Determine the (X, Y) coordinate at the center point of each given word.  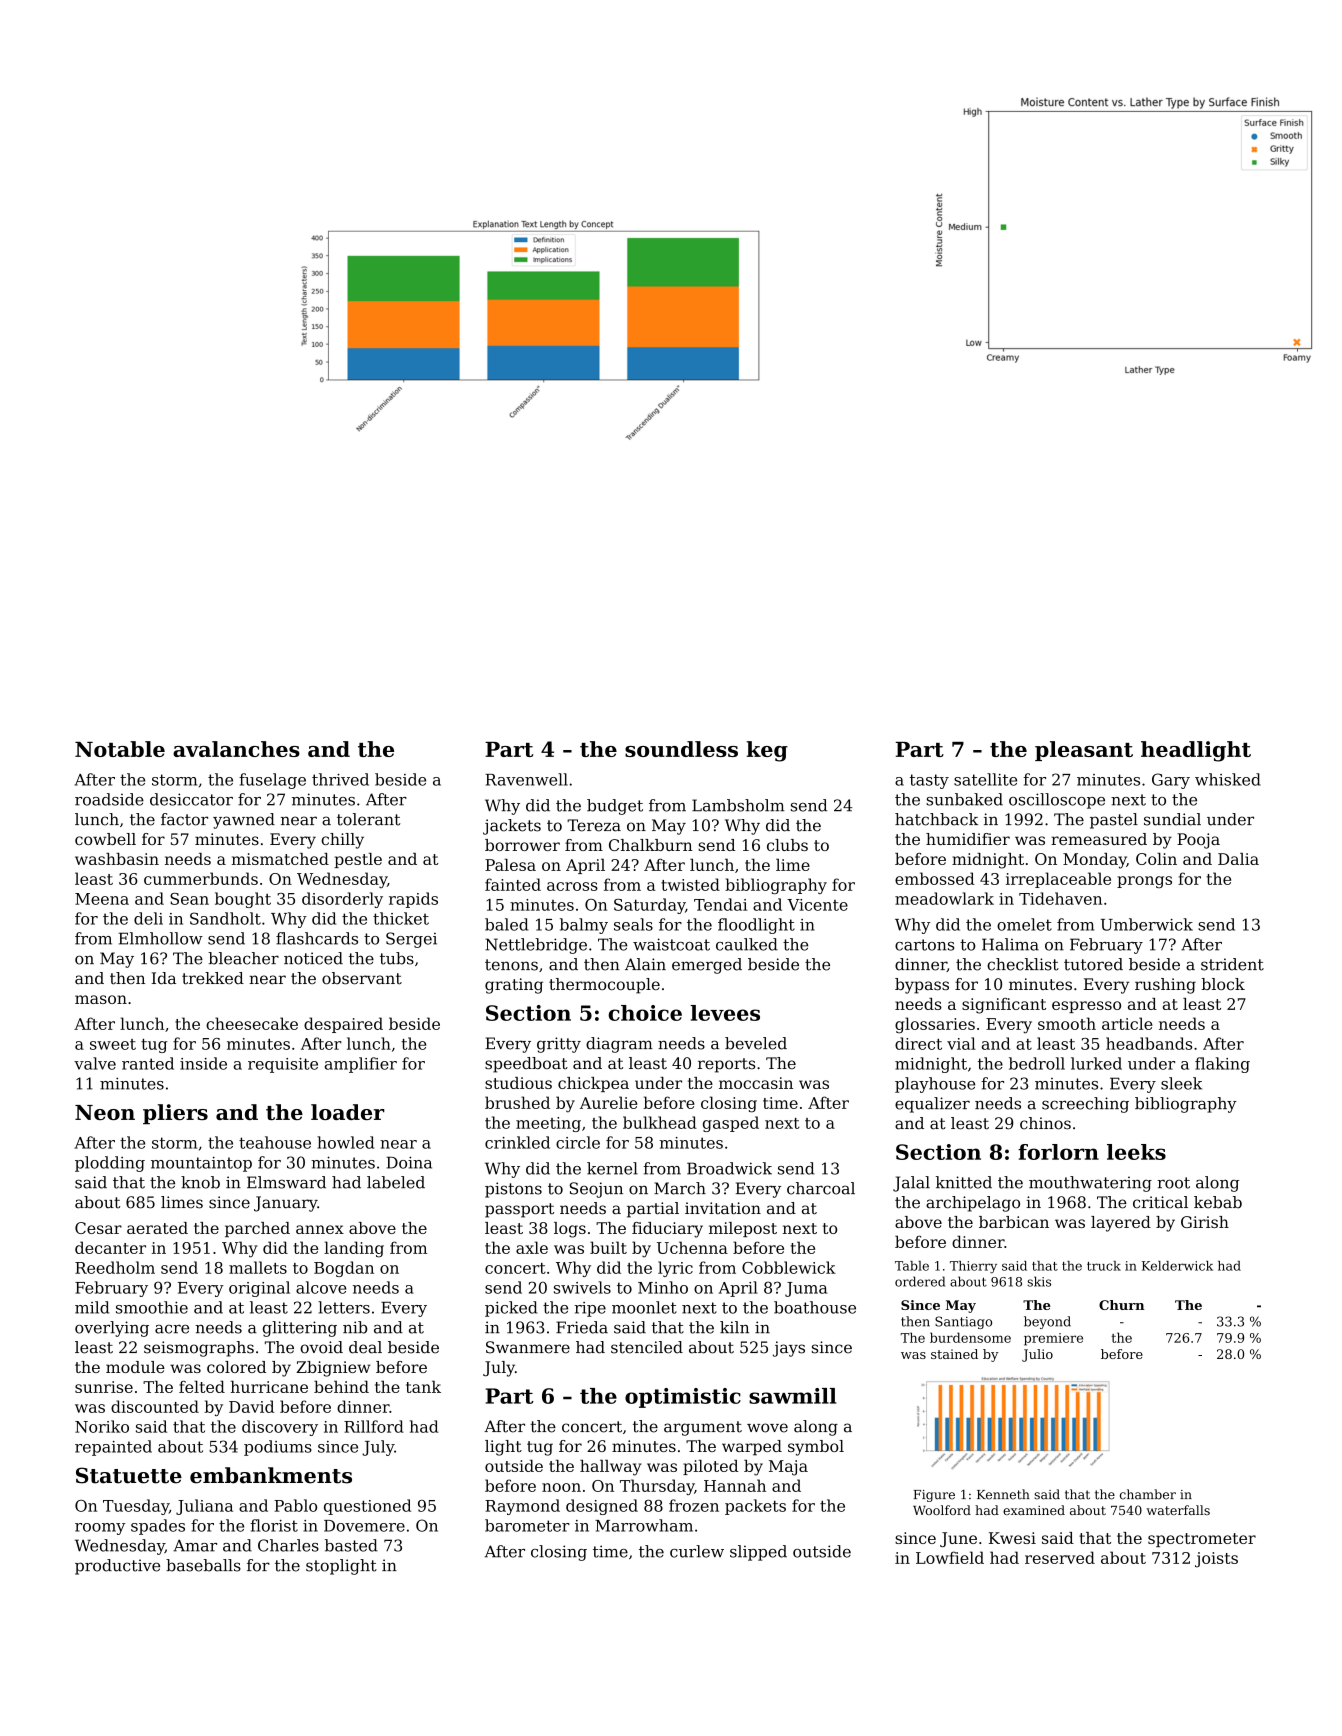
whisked (1228, 779)
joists (1216, 1560)
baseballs (203, 1565)
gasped (731, 1124)
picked (511, 1309)
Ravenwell (526, 779)
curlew (697, 1551)
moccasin (756, 1083)
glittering (300, 1329)
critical (1160, 1202)
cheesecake (252, 1023)
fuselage (272, 781)
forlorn (1058, 1152)
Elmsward (286, 1182)
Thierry (973, 1267)
